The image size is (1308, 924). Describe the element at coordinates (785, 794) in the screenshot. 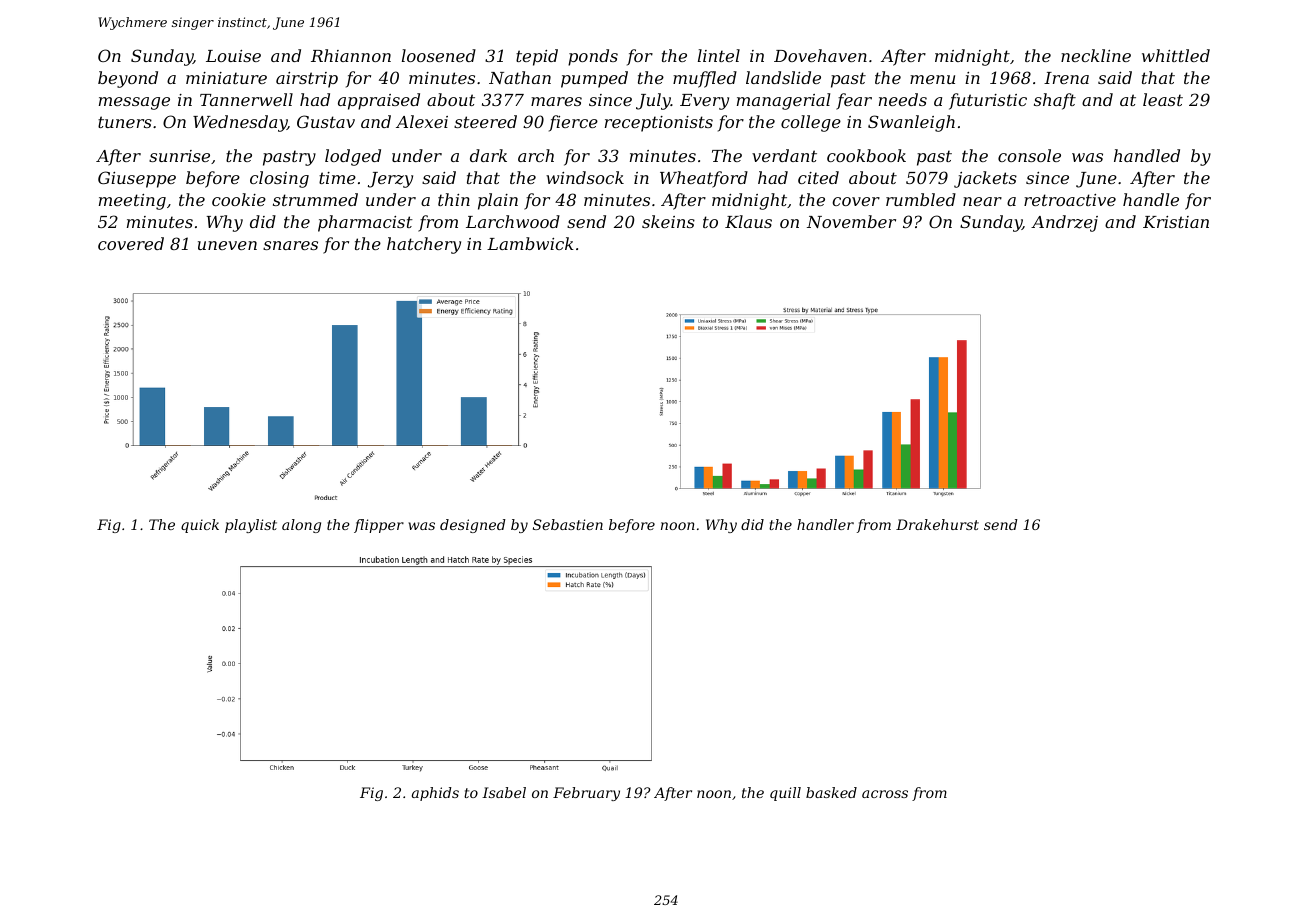

I see `quill` at that location.
